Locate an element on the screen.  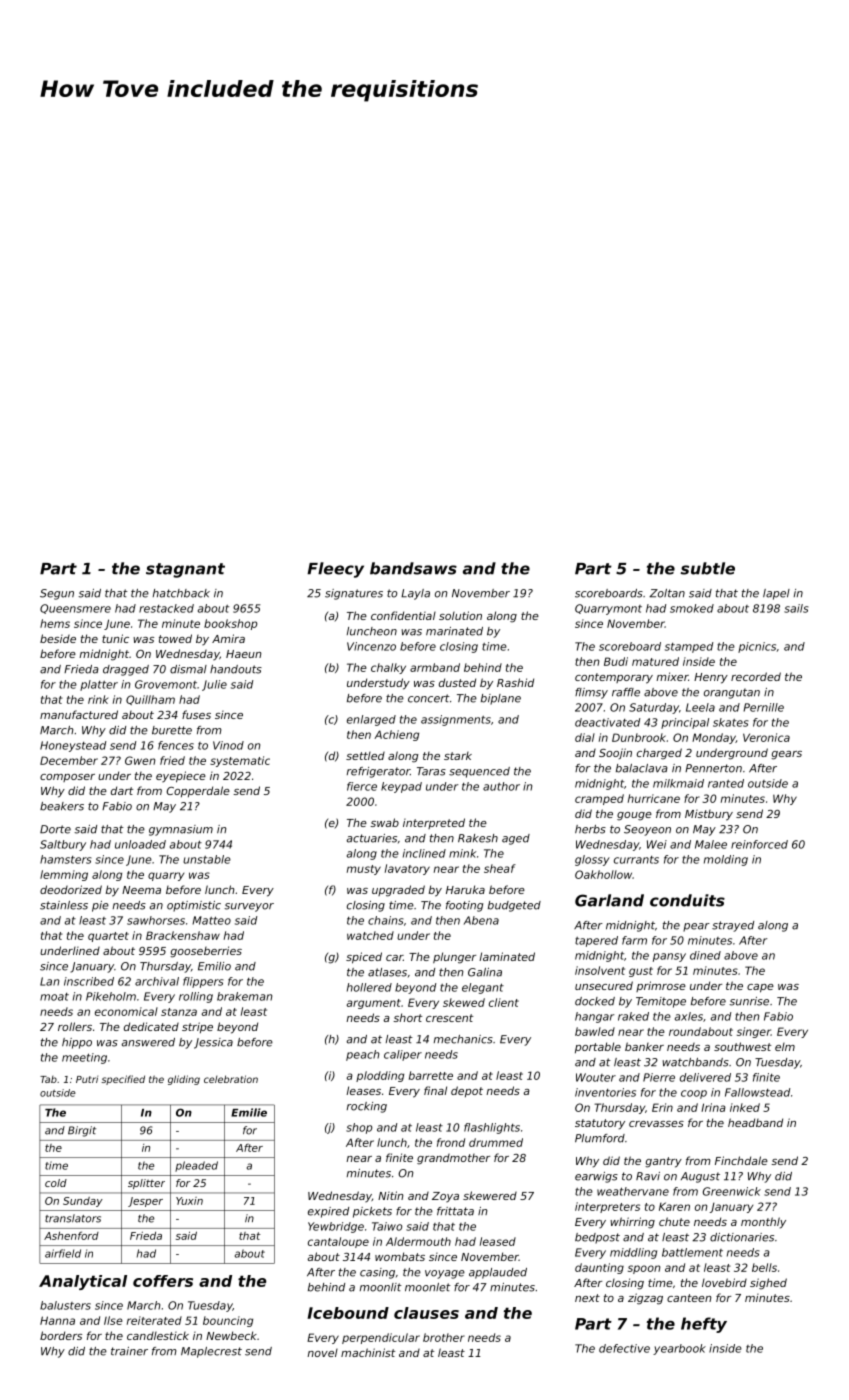
interpreted is located at coordinates (434, 823).
